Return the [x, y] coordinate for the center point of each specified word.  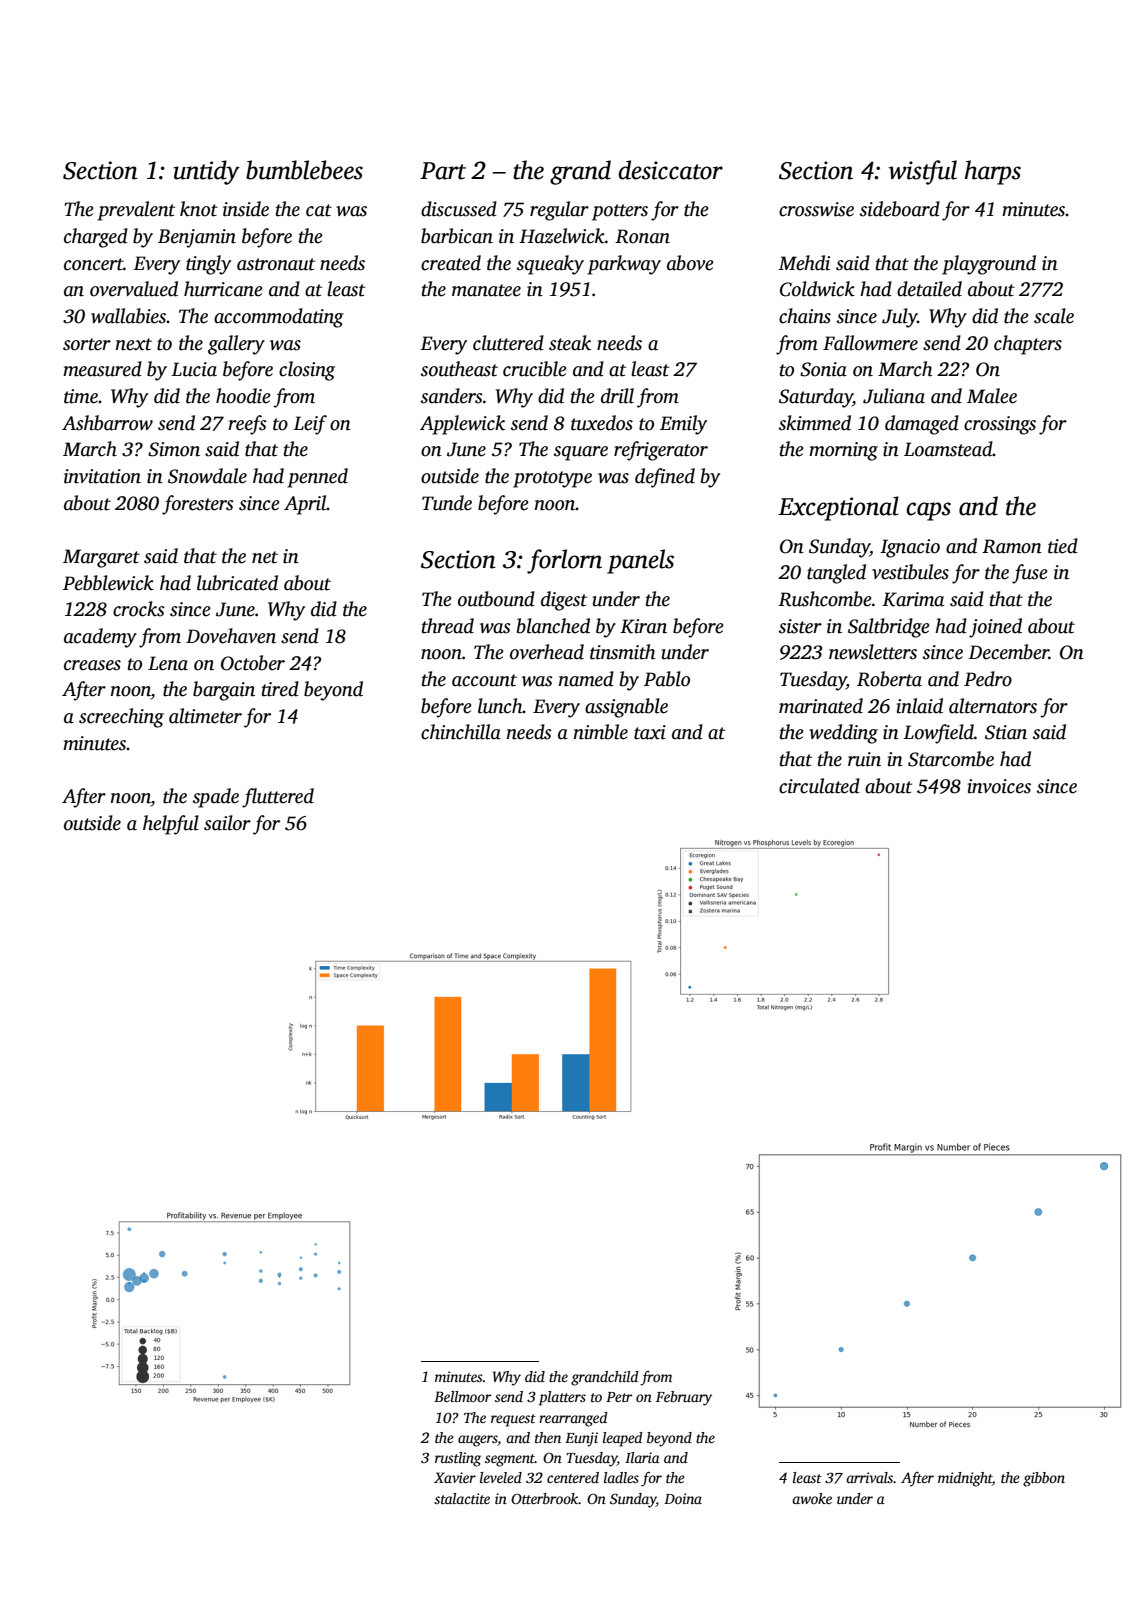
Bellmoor [462, 1396]
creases [92, 665]
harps [993, 172]
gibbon [1044, 1479]
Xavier [455, 1477]
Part [443, 171]
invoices [999, 786]
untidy [206, 172]
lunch [500, 706]
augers [477, 1441]
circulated [819, 786]
